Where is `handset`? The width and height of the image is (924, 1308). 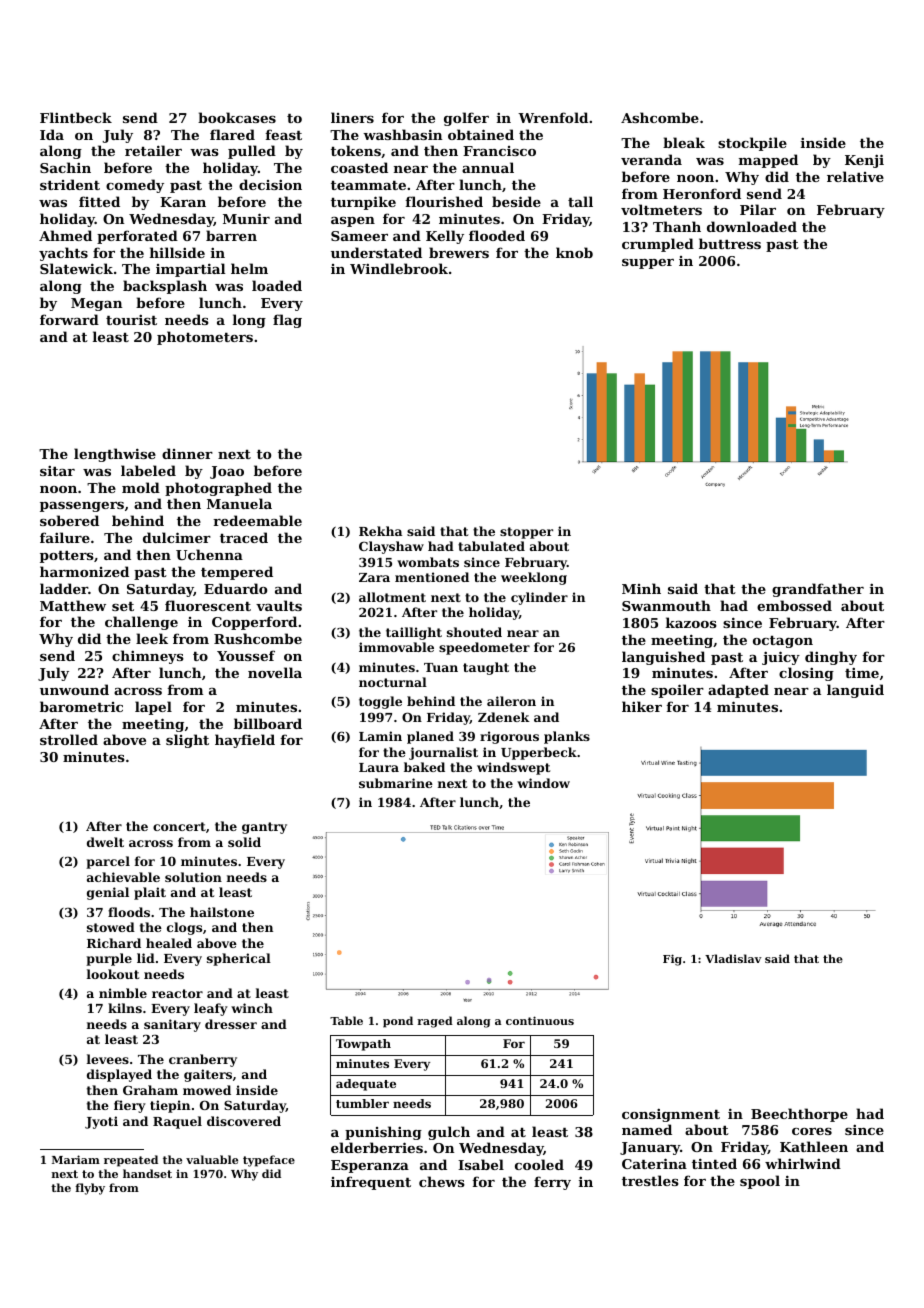
handset is located at coordinates (147, 1173).
